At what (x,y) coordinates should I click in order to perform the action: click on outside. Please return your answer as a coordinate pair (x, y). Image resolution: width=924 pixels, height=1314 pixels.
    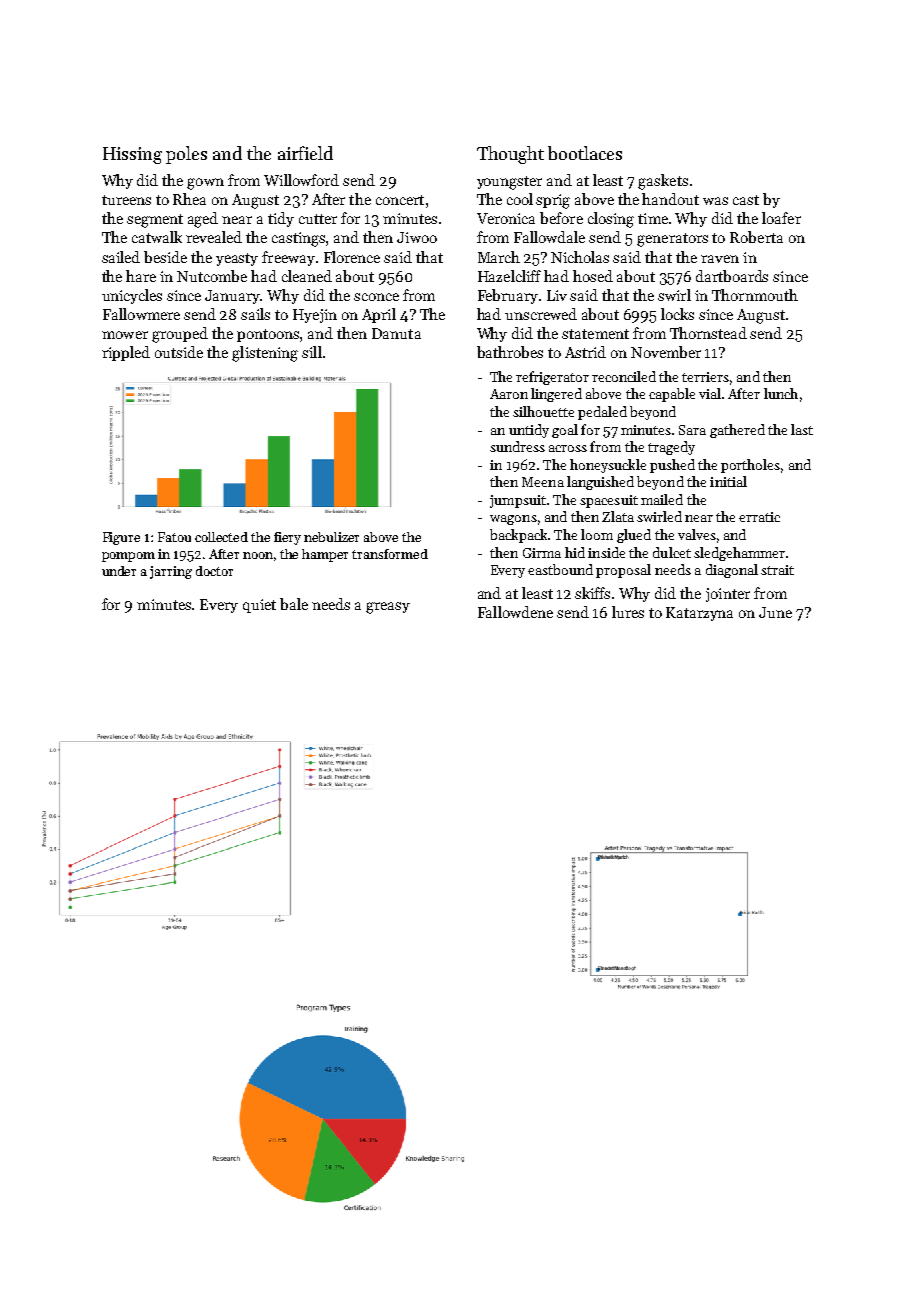
    Looking at the image, I should click on (179, 352).
